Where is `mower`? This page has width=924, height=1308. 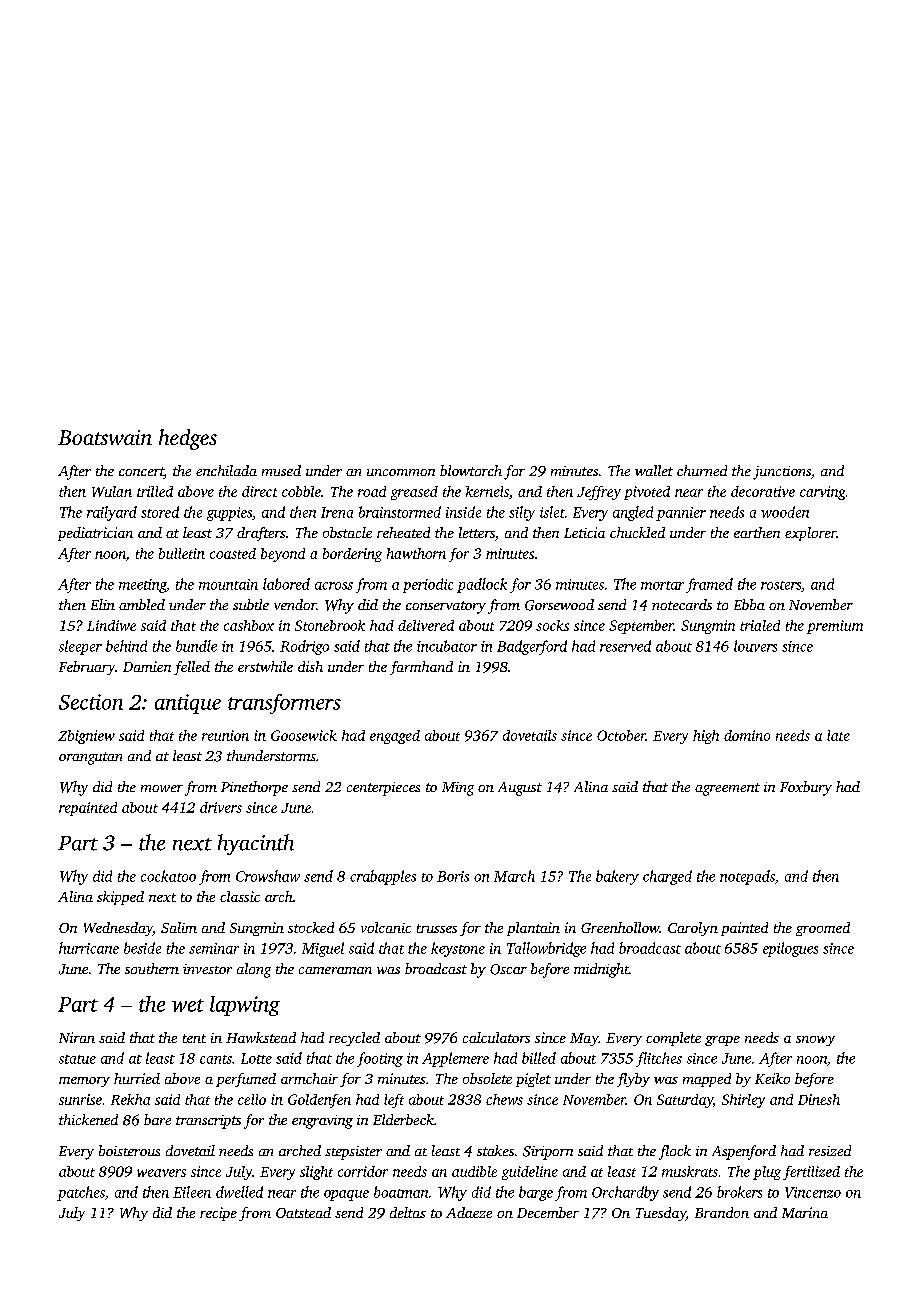
mower is located at coordinates (162, 788).
